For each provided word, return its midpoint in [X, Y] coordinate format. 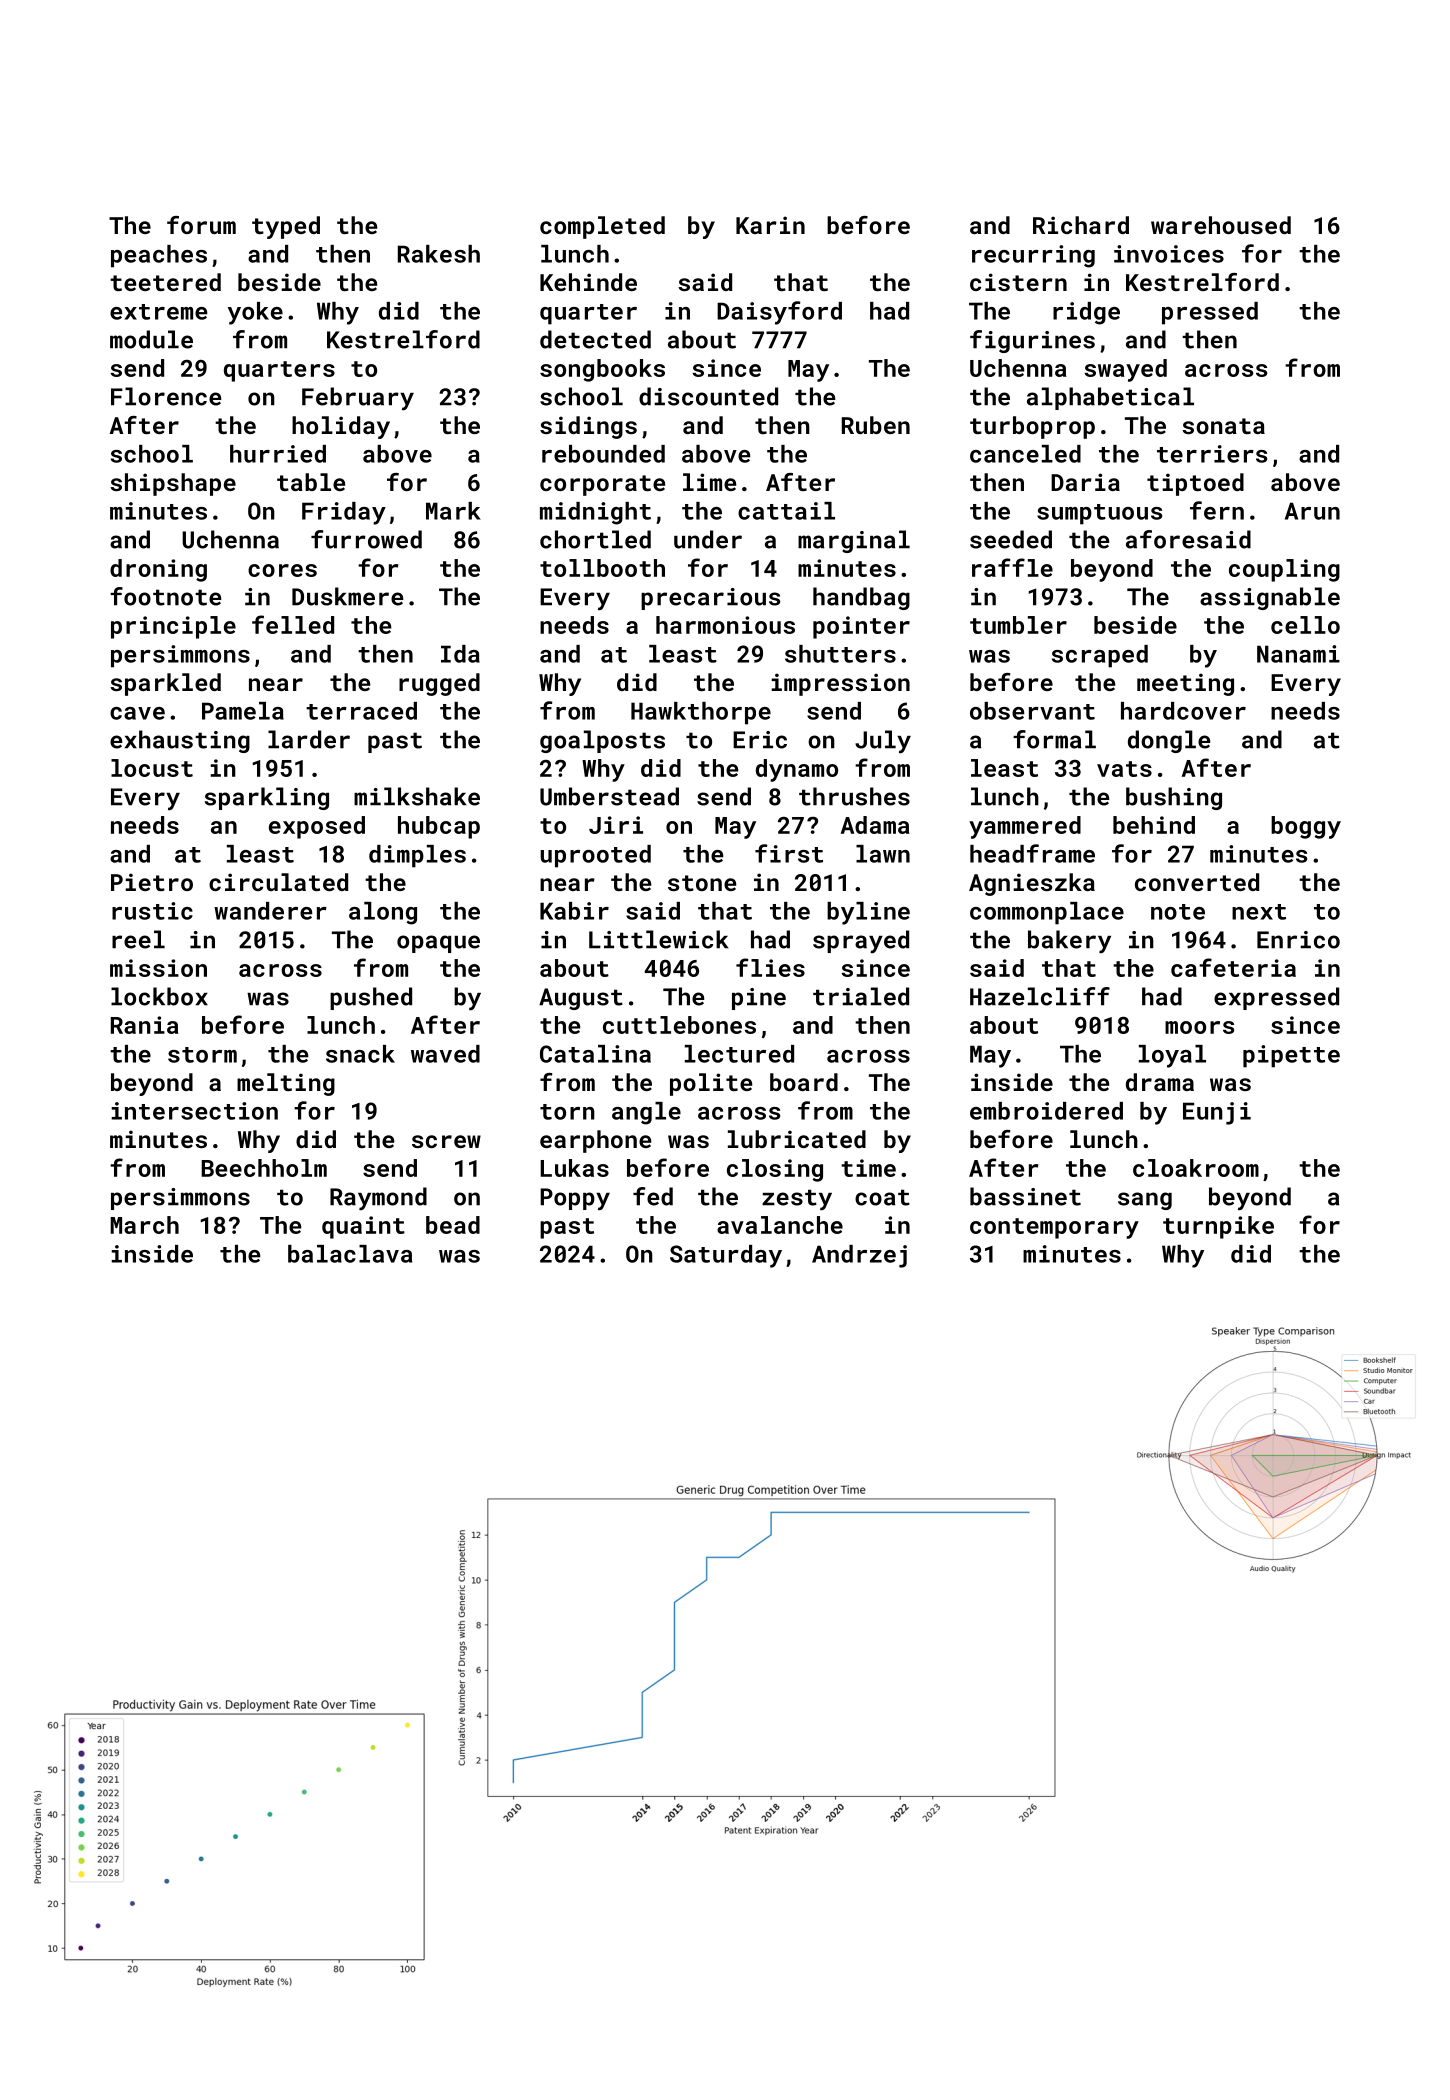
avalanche [780, 1225]
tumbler [1018, 625]
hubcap [439, 827]
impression [840, 684]
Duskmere [347, 596]
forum [201, 225]
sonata [1223, 426]
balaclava [350, 1254]
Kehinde [588, 282]
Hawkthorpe [701, 713]
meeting [1185, 684]
